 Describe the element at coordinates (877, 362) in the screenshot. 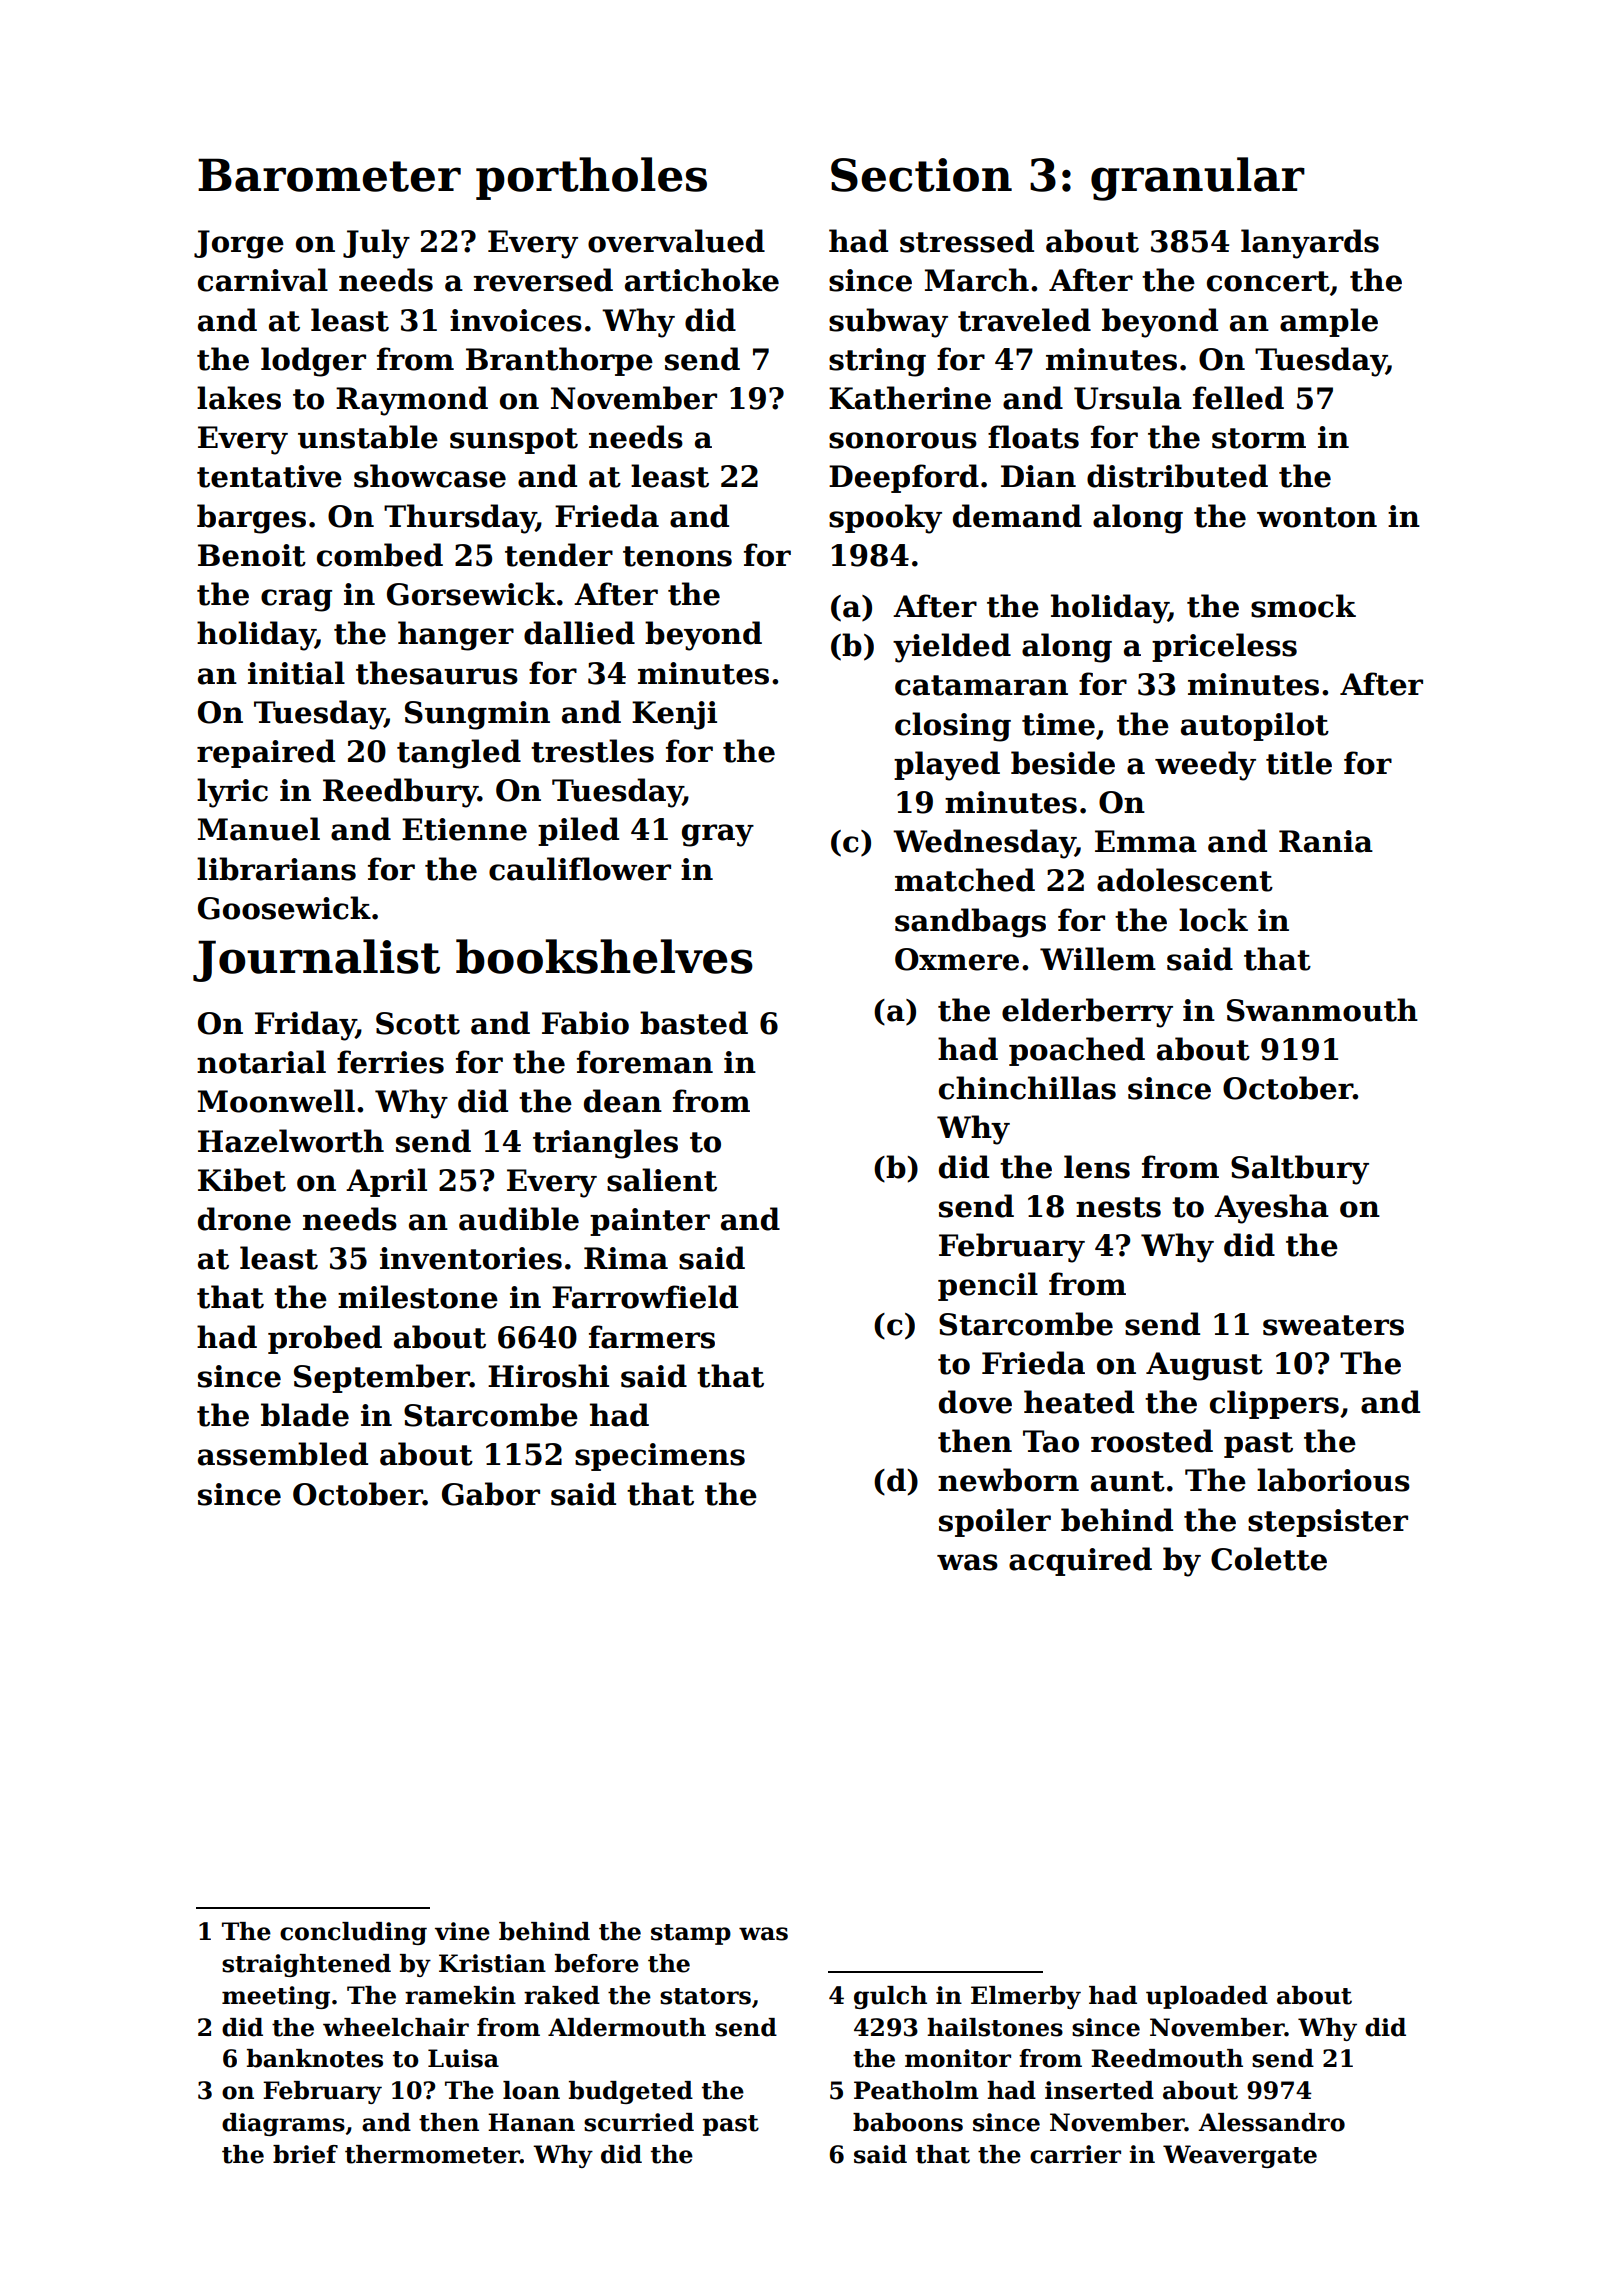

I see `string` at that location.
